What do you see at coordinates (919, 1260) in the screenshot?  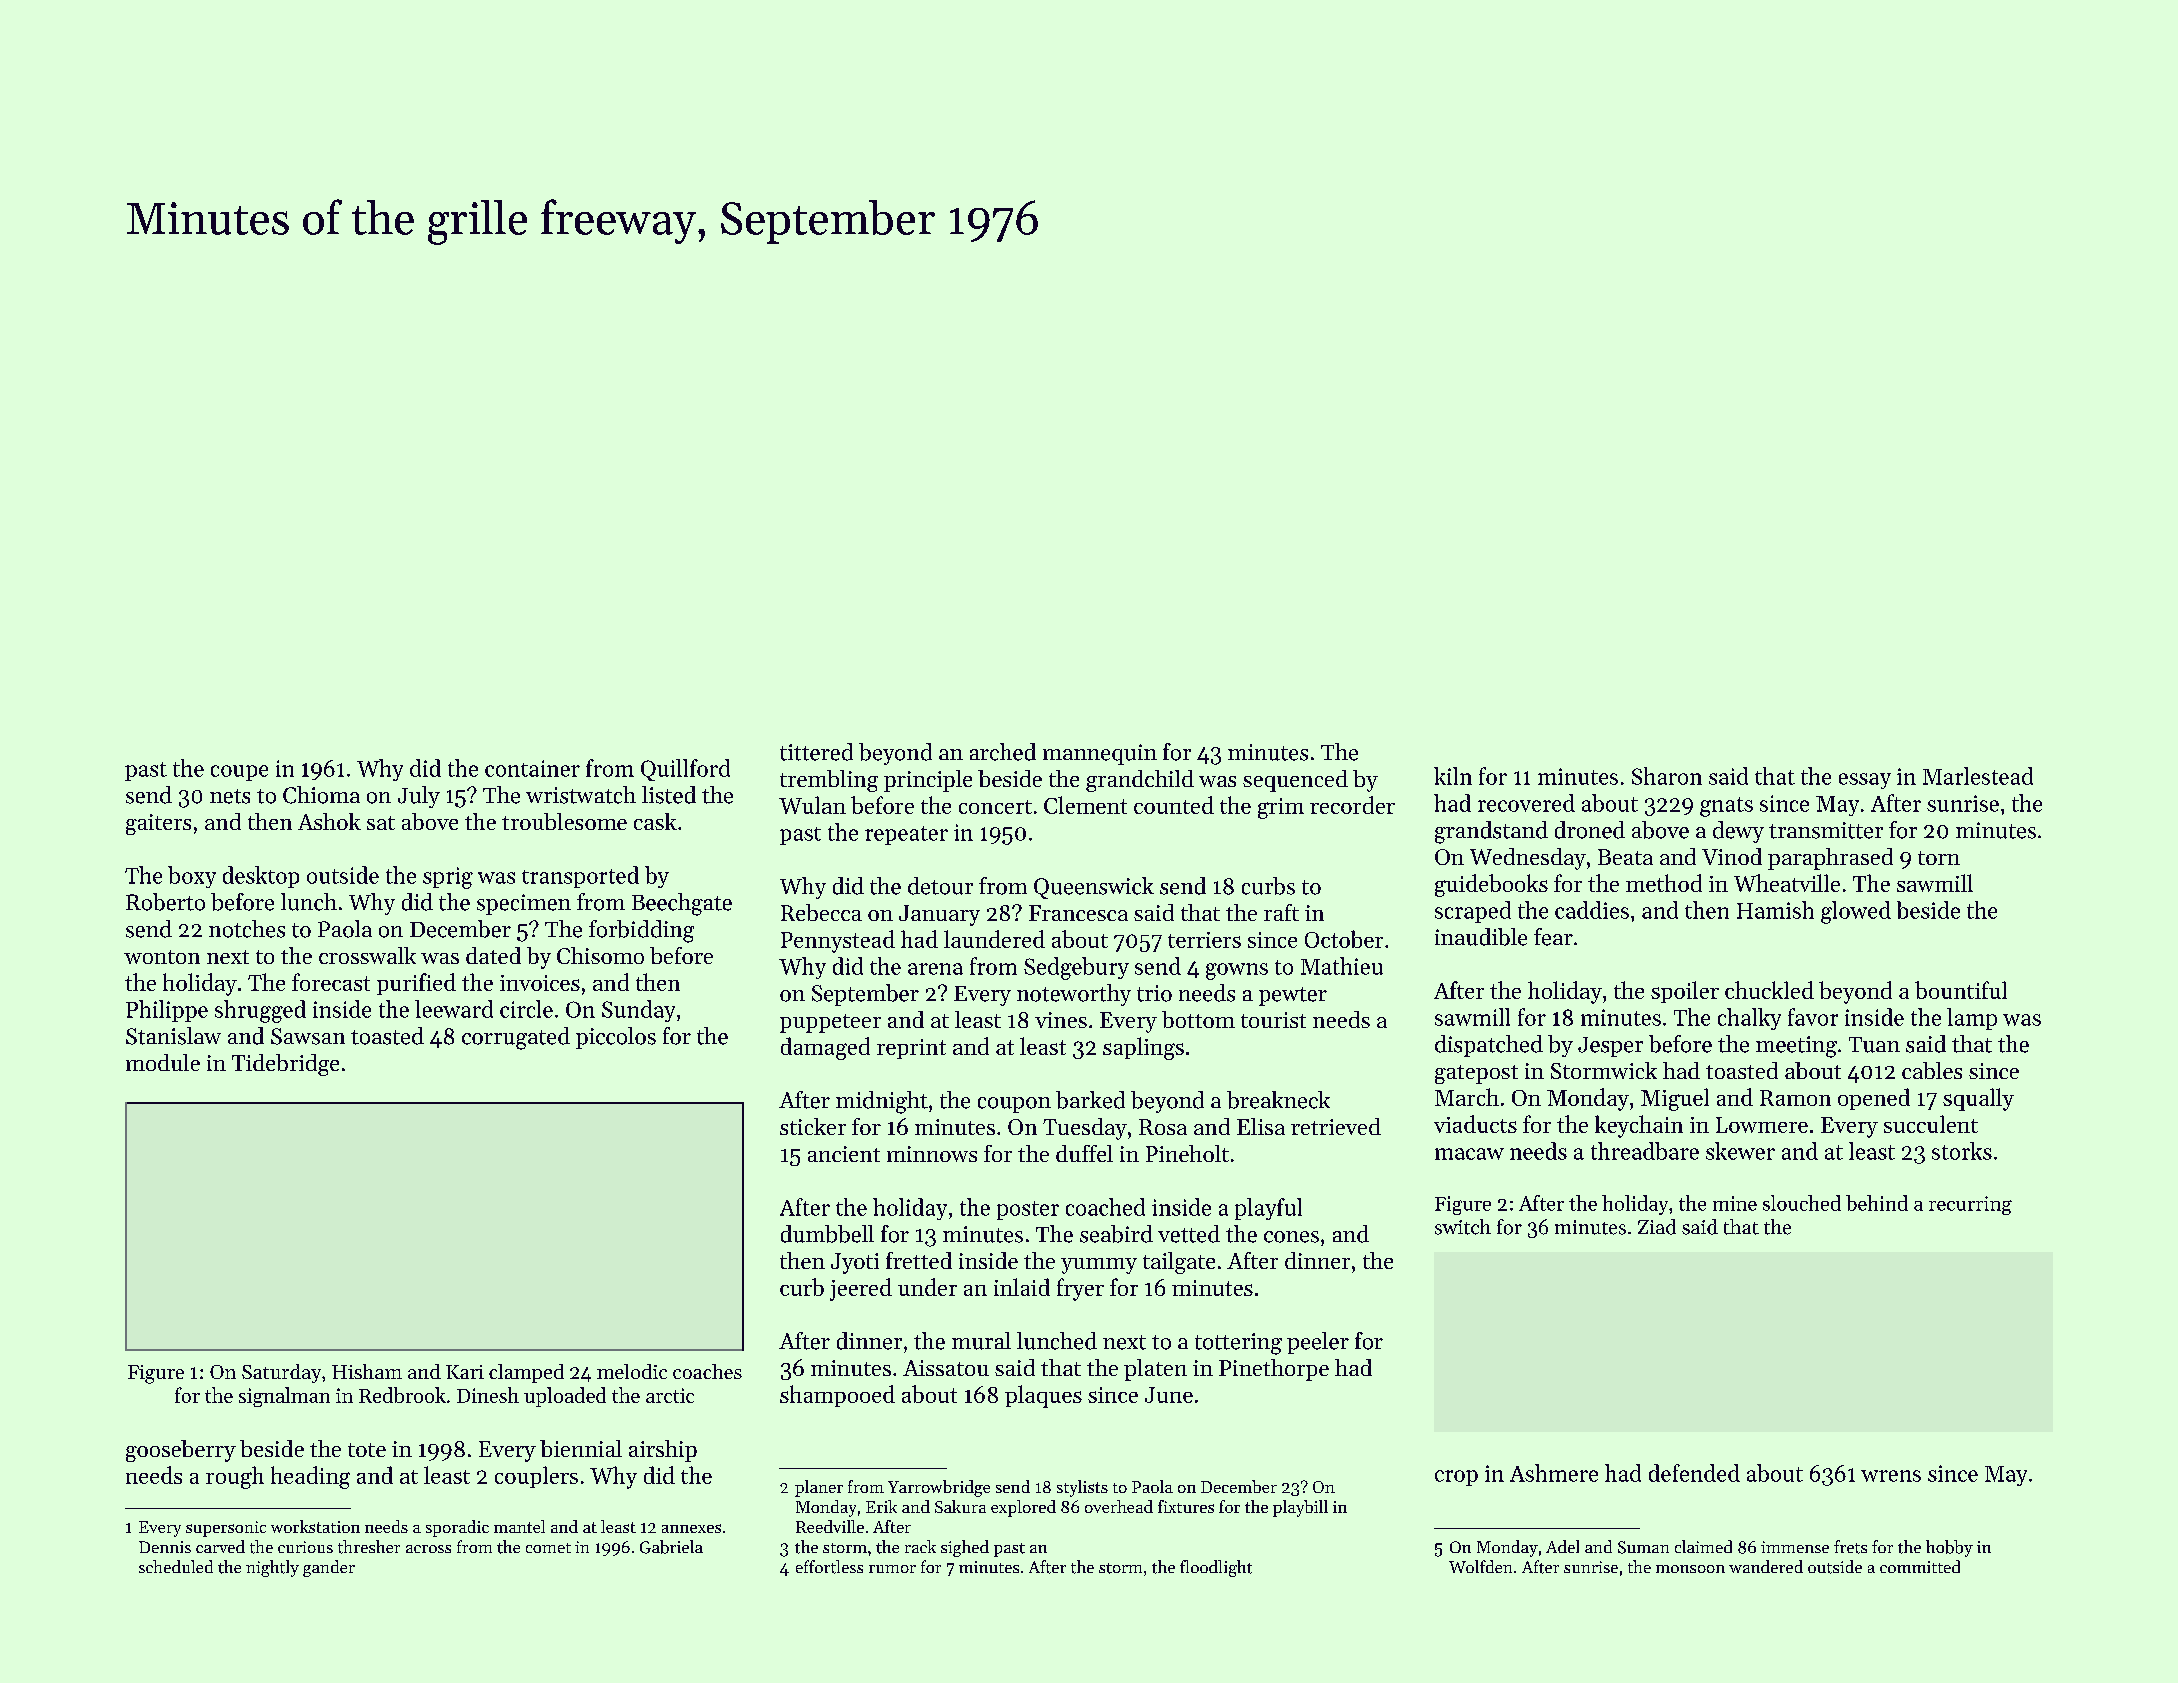 I see `fretted` at bounding box center [919, 1260].
